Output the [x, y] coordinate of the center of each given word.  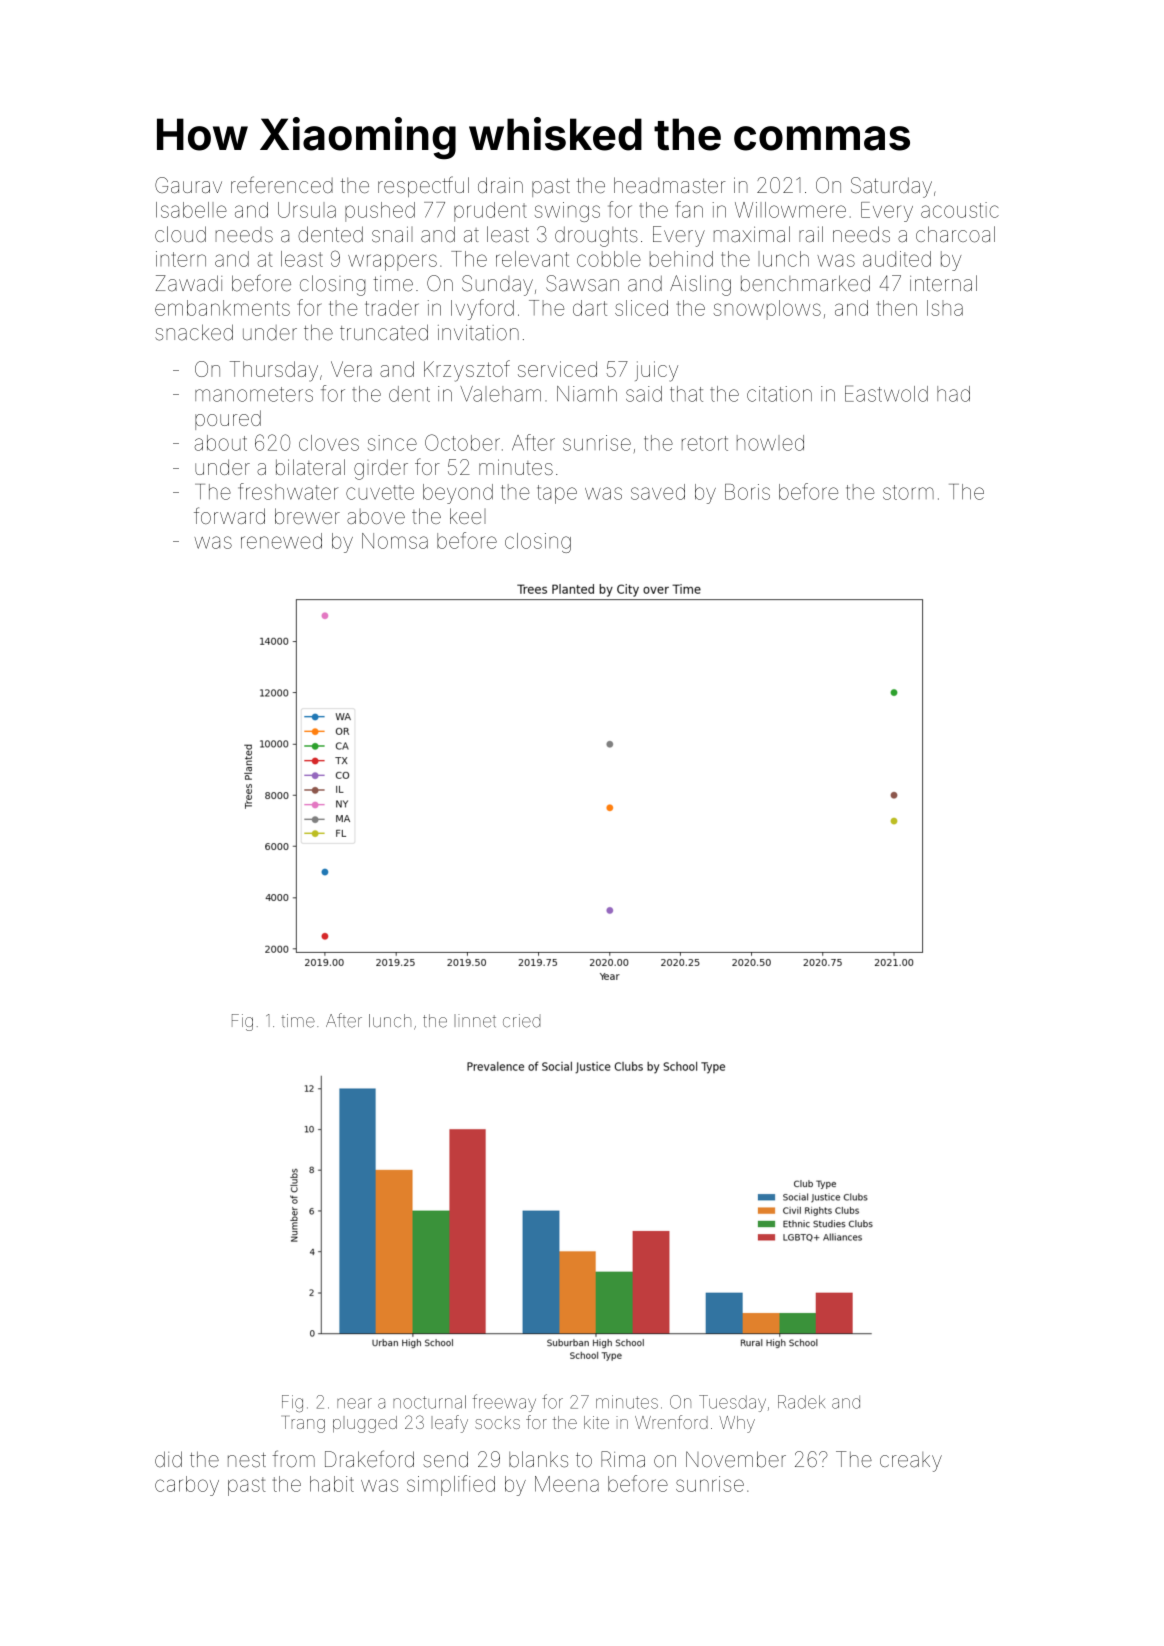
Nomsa [395, 541]
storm [908, 492]
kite [596, 1422]
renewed [281, 541]
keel [468, 516]
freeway [504, 1403]
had [953, 394]
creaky [911, 1462]
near [354, 1403]
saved [658, 492]
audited [897, 259]
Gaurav [188, 185]
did [168, 1459]
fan [689, 209]
